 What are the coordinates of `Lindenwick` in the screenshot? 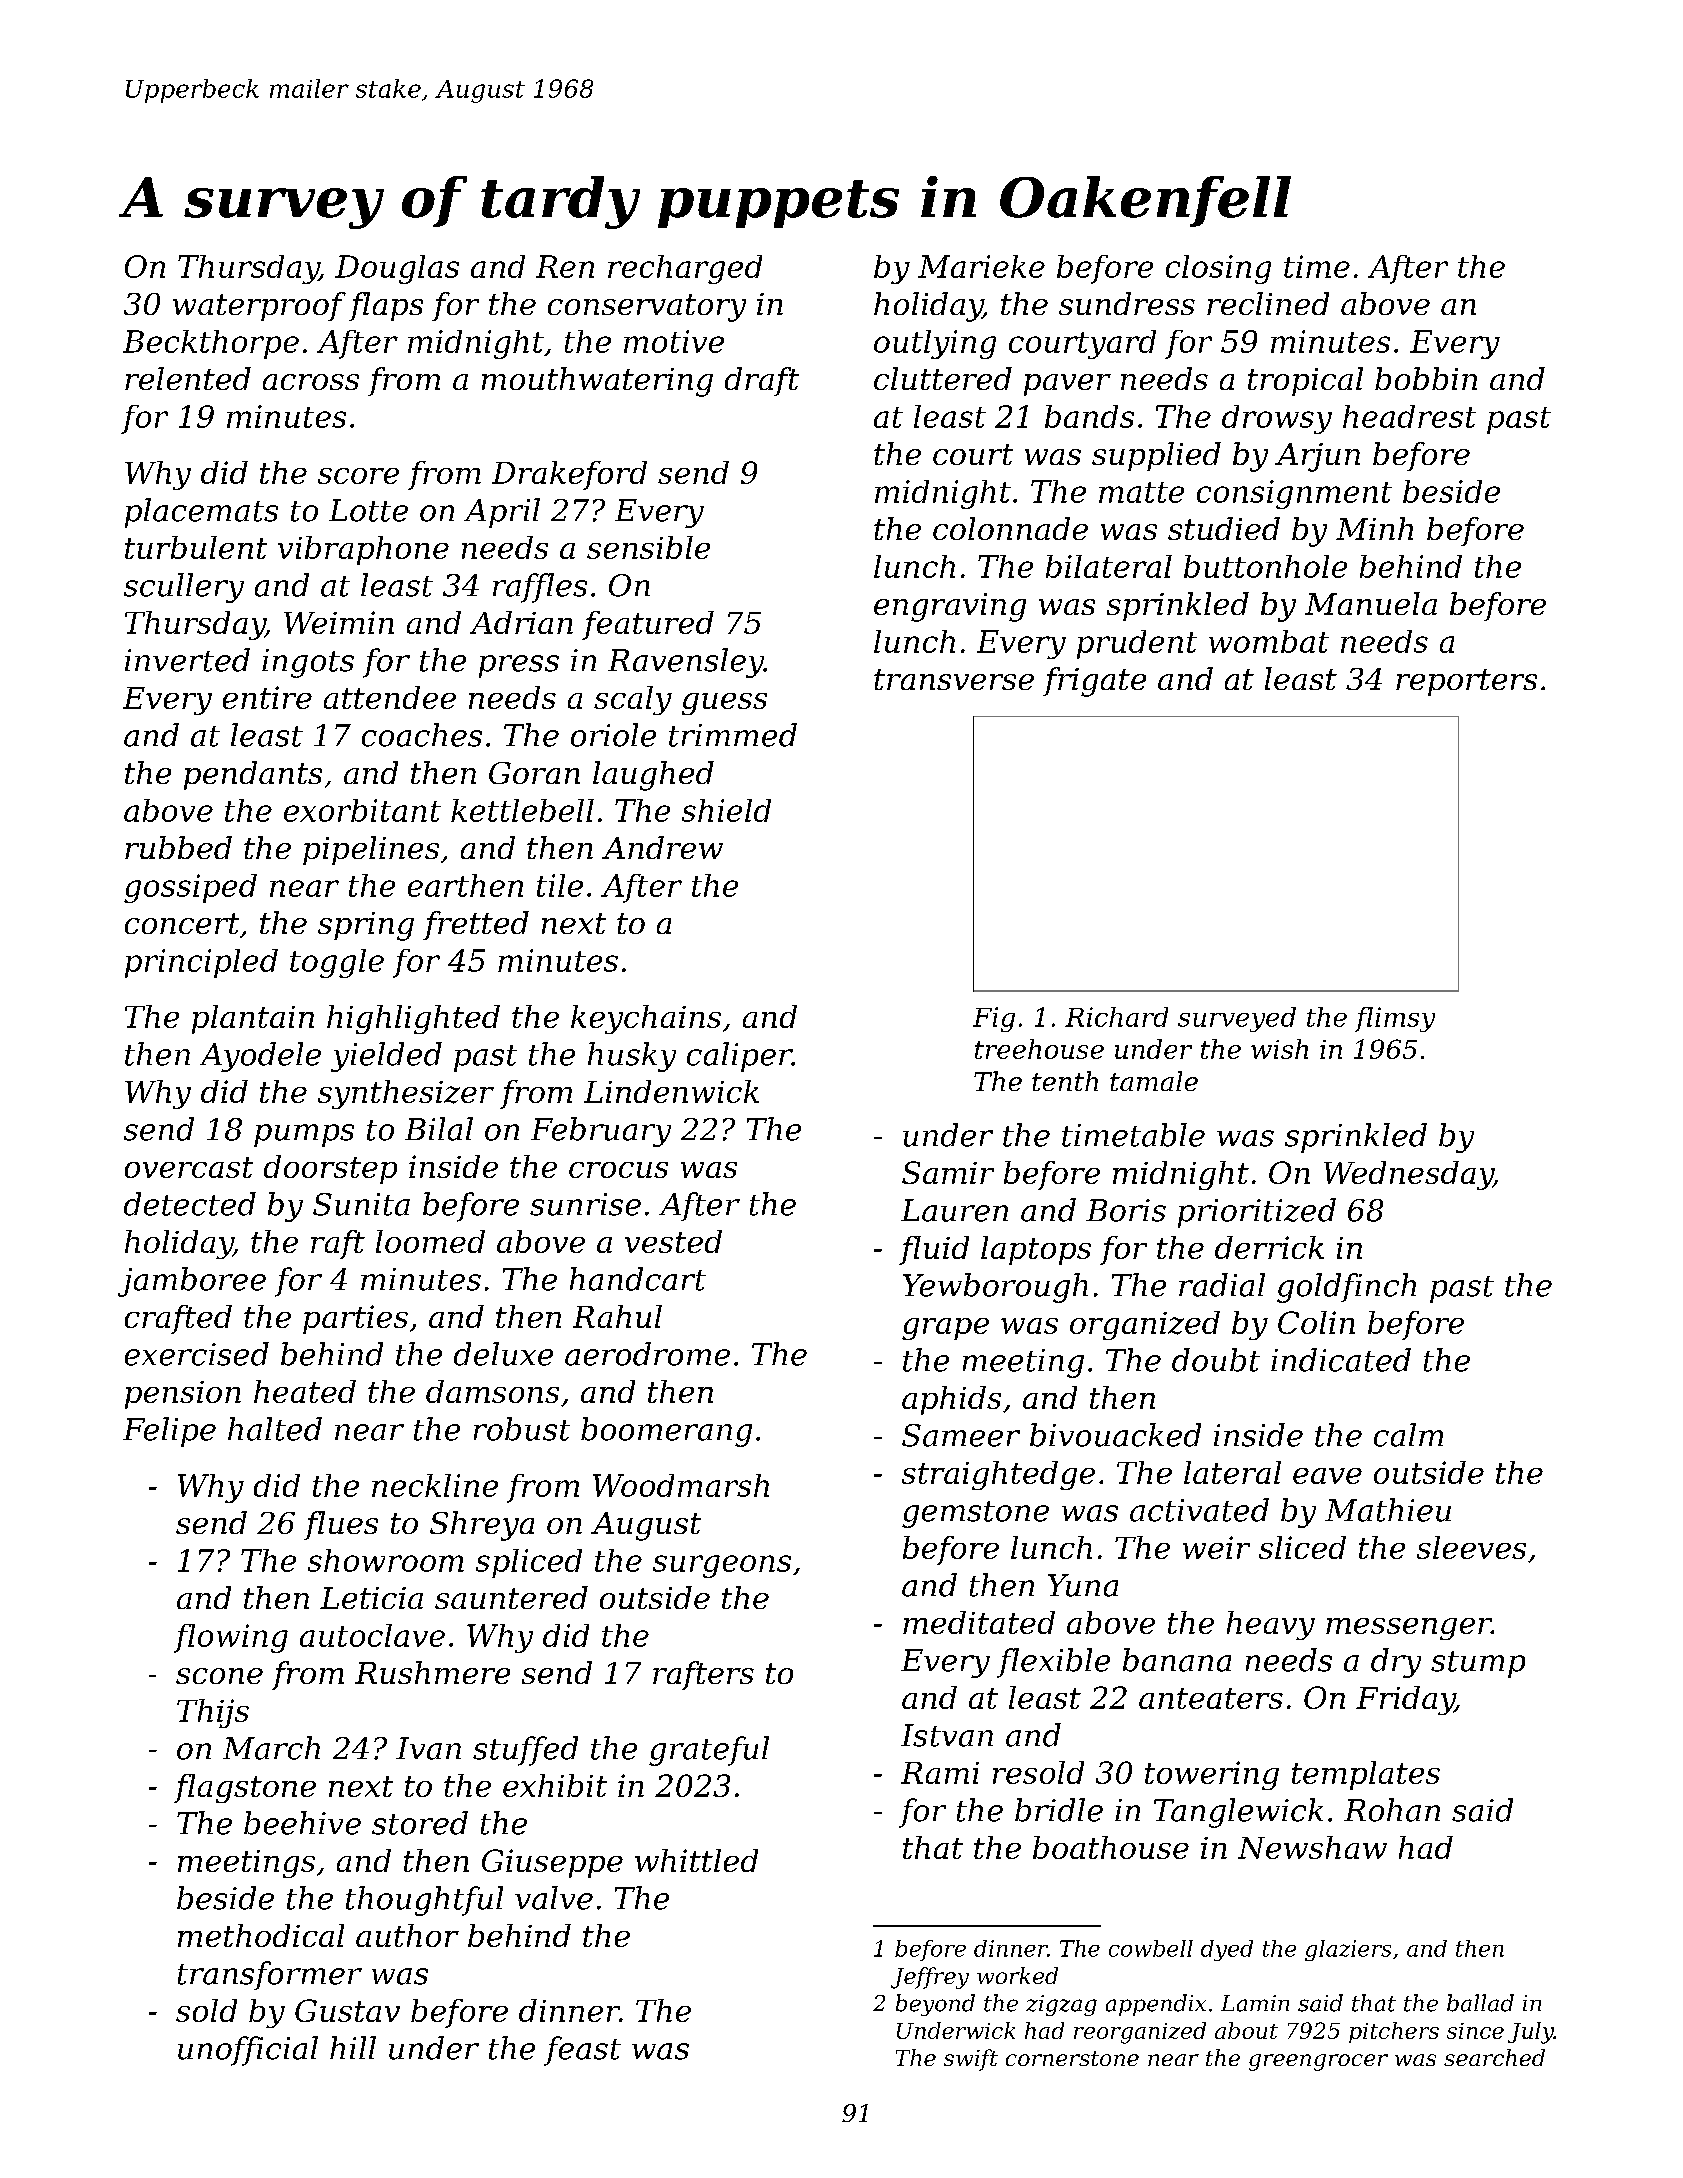 It's located at (671, 1091).
